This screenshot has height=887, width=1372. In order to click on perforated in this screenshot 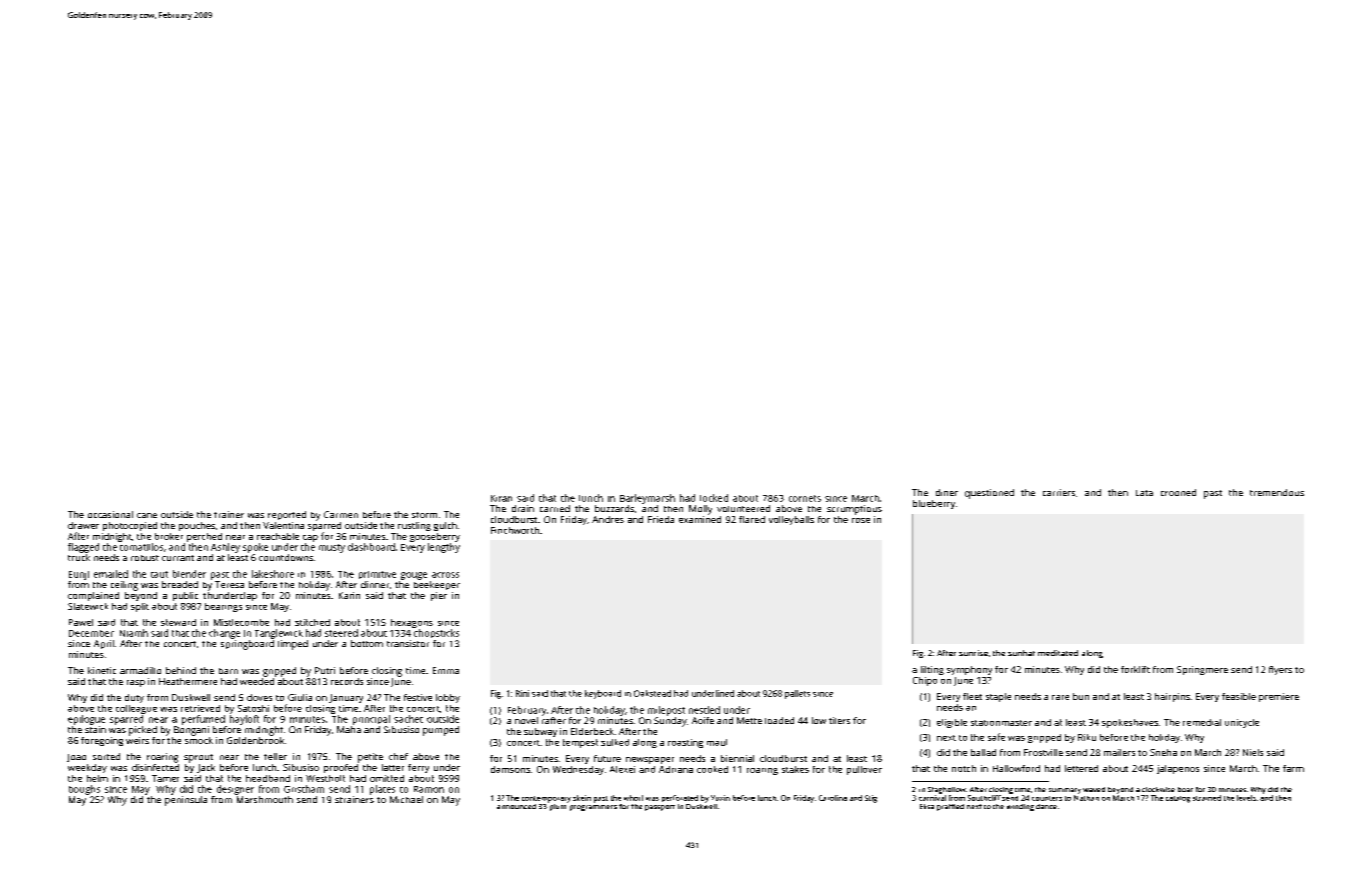, I will do `click(680, 798)`.
